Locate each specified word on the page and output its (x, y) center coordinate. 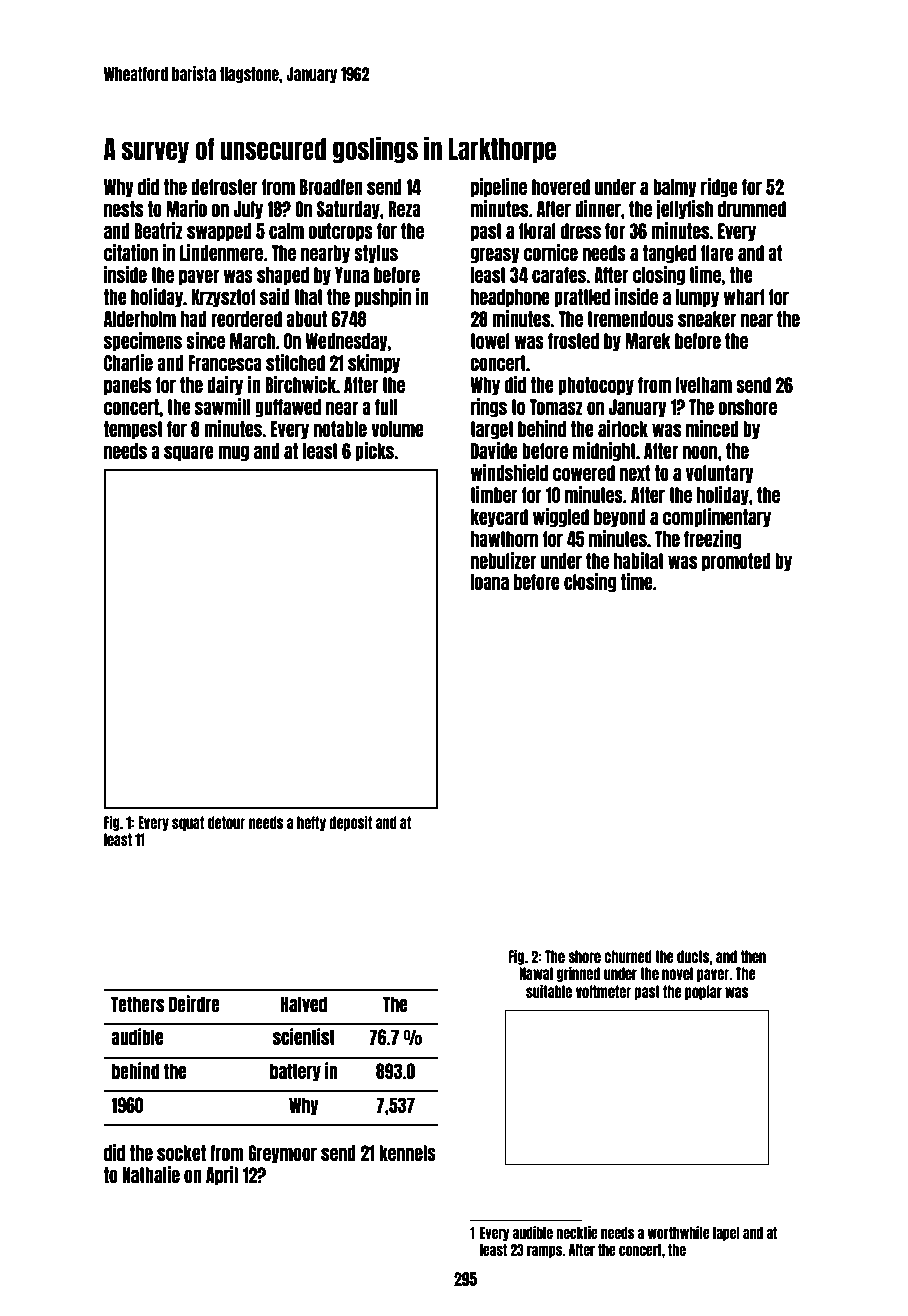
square (189, 454)
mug (233, 454)
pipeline (499, 188)
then (753, 956)
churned (628, 956)
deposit (350, 823)
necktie (577, 1232)
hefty (311, 823)
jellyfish (684, 210)
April (222, 1176)
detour (227, 822)
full (386, 407)
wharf (744, 297)
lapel (726, 1234)
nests (123, 209)
